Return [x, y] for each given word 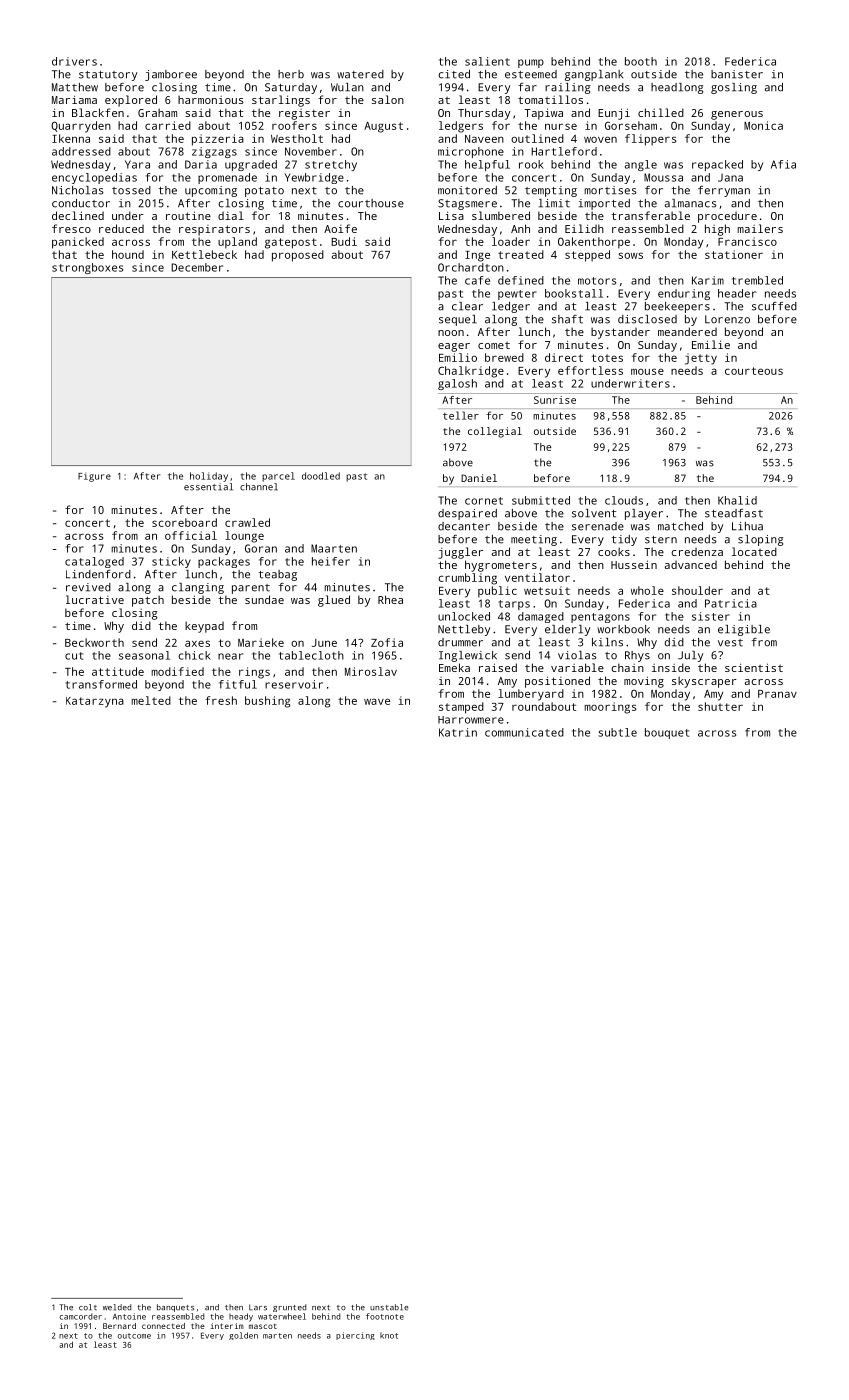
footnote [385, 1316]
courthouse [371, 203]
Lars [258, 1307]
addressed [81, 151]
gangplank [594, 75]
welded [117, 1307]
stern [661, 540]
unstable [389, 1307]
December [197, 267]
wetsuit [547, 590]
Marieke [261, 642]
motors [597, 281]
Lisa [451, 215]
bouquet [667, 733]
